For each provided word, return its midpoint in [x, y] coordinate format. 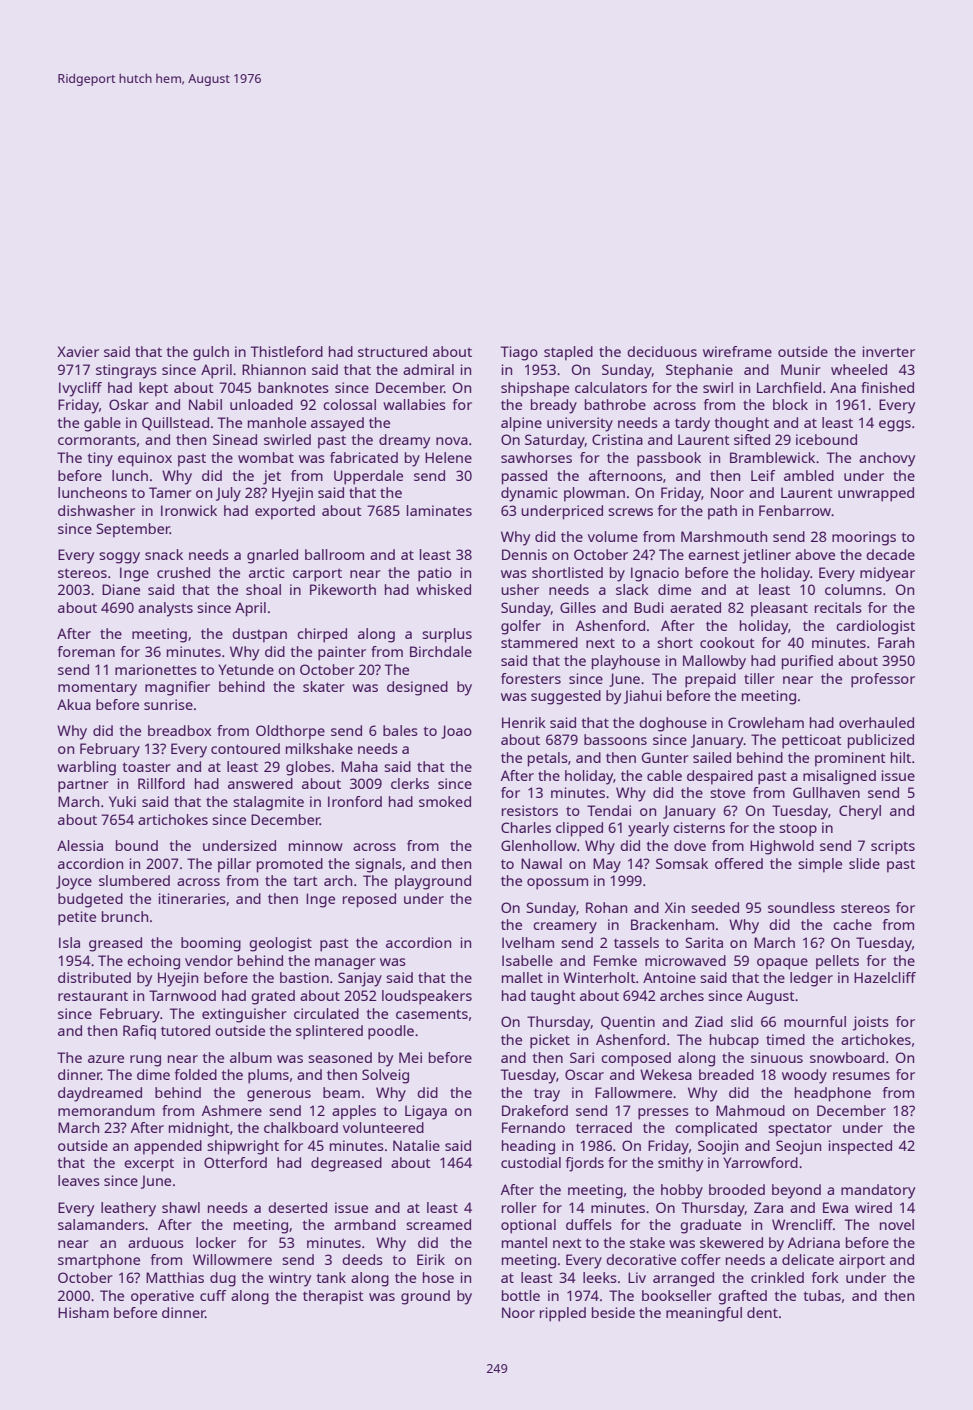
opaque [782, 964]
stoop [798, 830]
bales [400, 730]
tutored [185, 1030]
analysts [165, 609]
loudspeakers [427, 997]
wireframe [737, 351]
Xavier [78, 351]
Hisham [83, 1312]
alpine [521, 424]
